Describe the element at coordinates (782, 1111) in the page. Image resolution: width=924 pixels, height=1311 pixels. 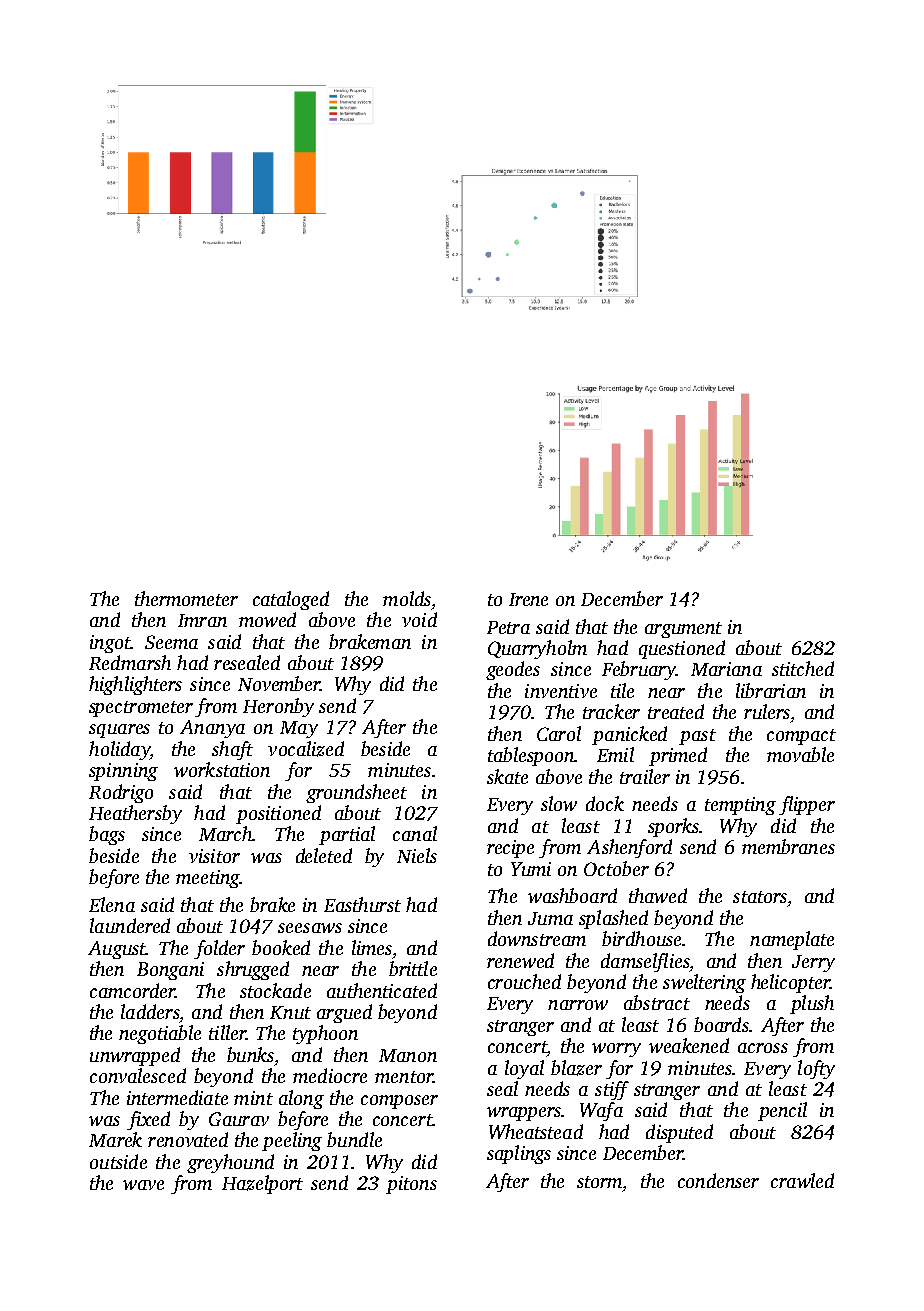
I see `pencil` at that location.
